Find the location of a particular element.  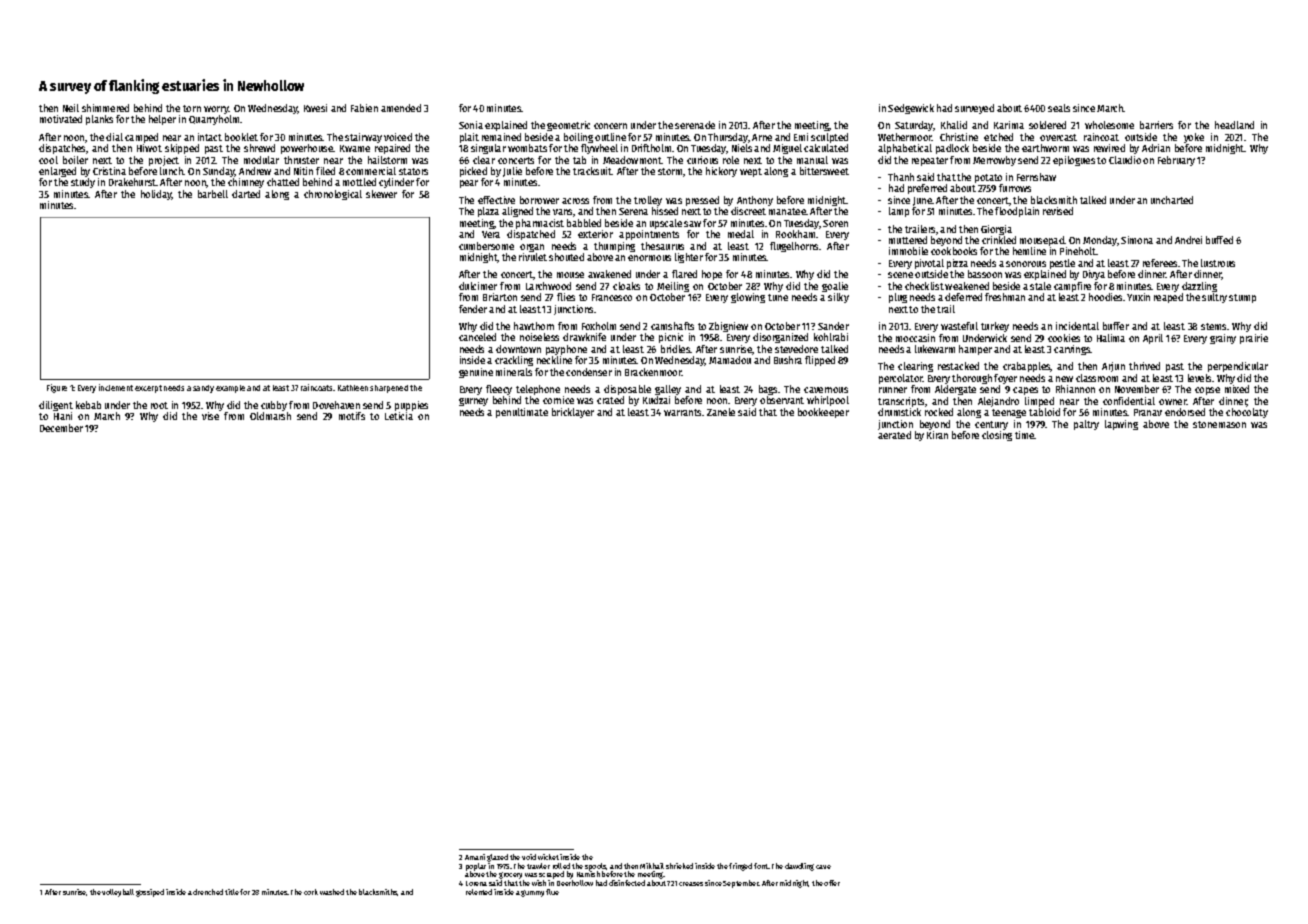

December is located at coordinates (61, 428).
